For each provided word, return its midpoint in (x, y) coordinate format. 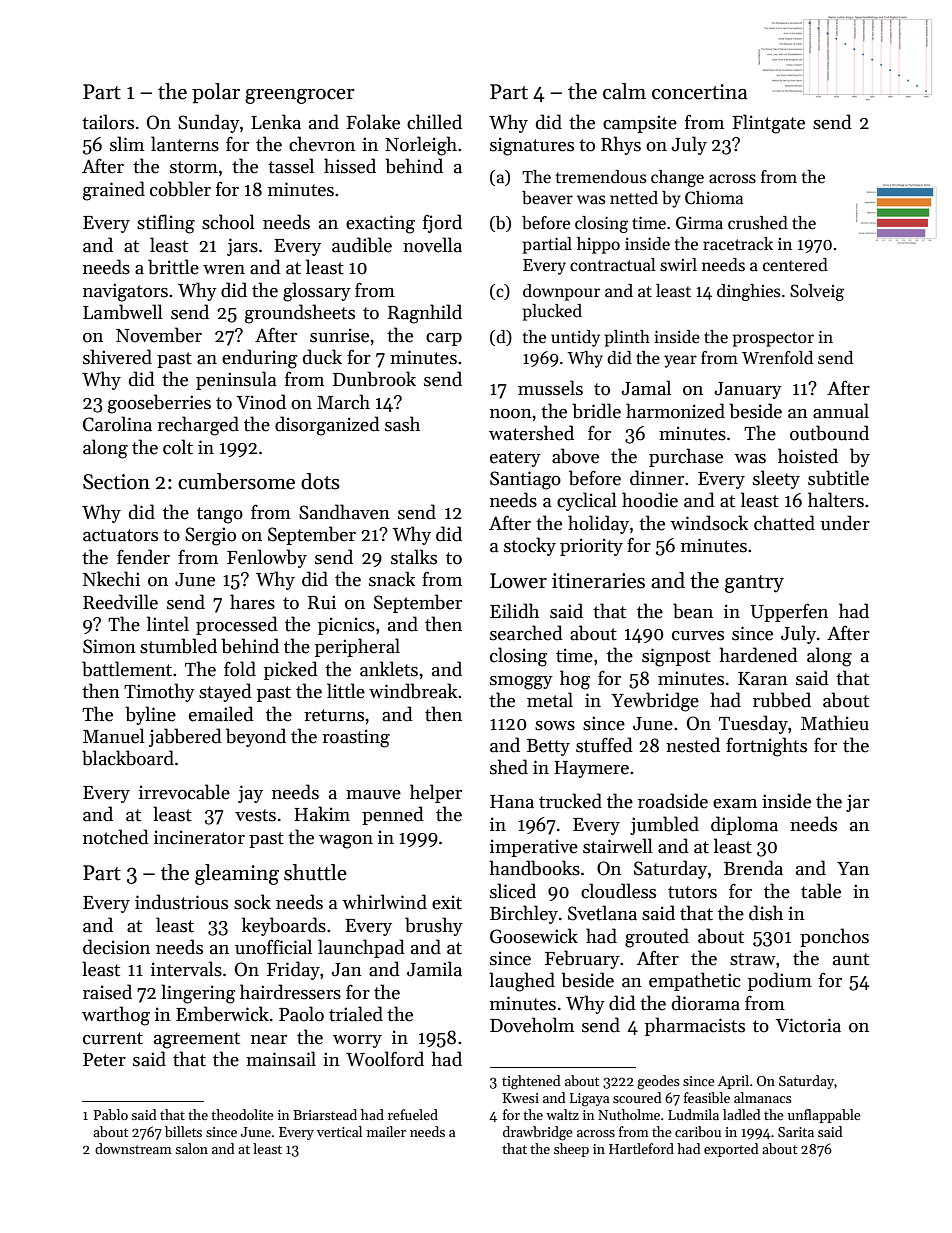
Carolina (117, 424)
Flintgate (768, 124)
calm (624, 91)
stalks (414, 557)
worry (357, 1041)
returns (334, 715)
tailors (108, 122)
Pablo (110, 1114)
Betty (548, 747)
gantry (754, 584)
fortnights (766, 747)
